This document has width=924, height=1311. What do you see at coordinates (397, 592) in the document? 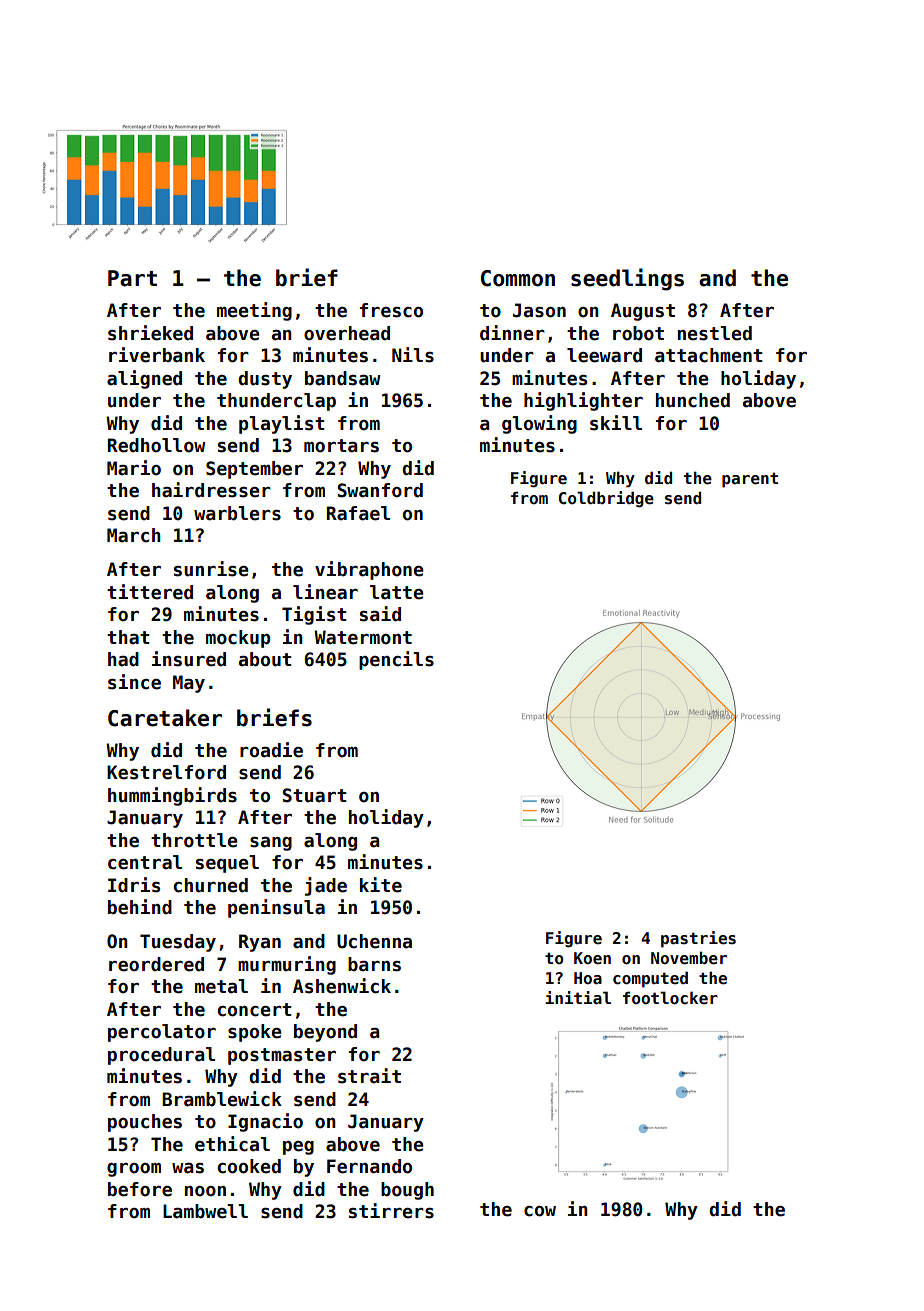
I see `latte` at bounding box center [397, 592].
